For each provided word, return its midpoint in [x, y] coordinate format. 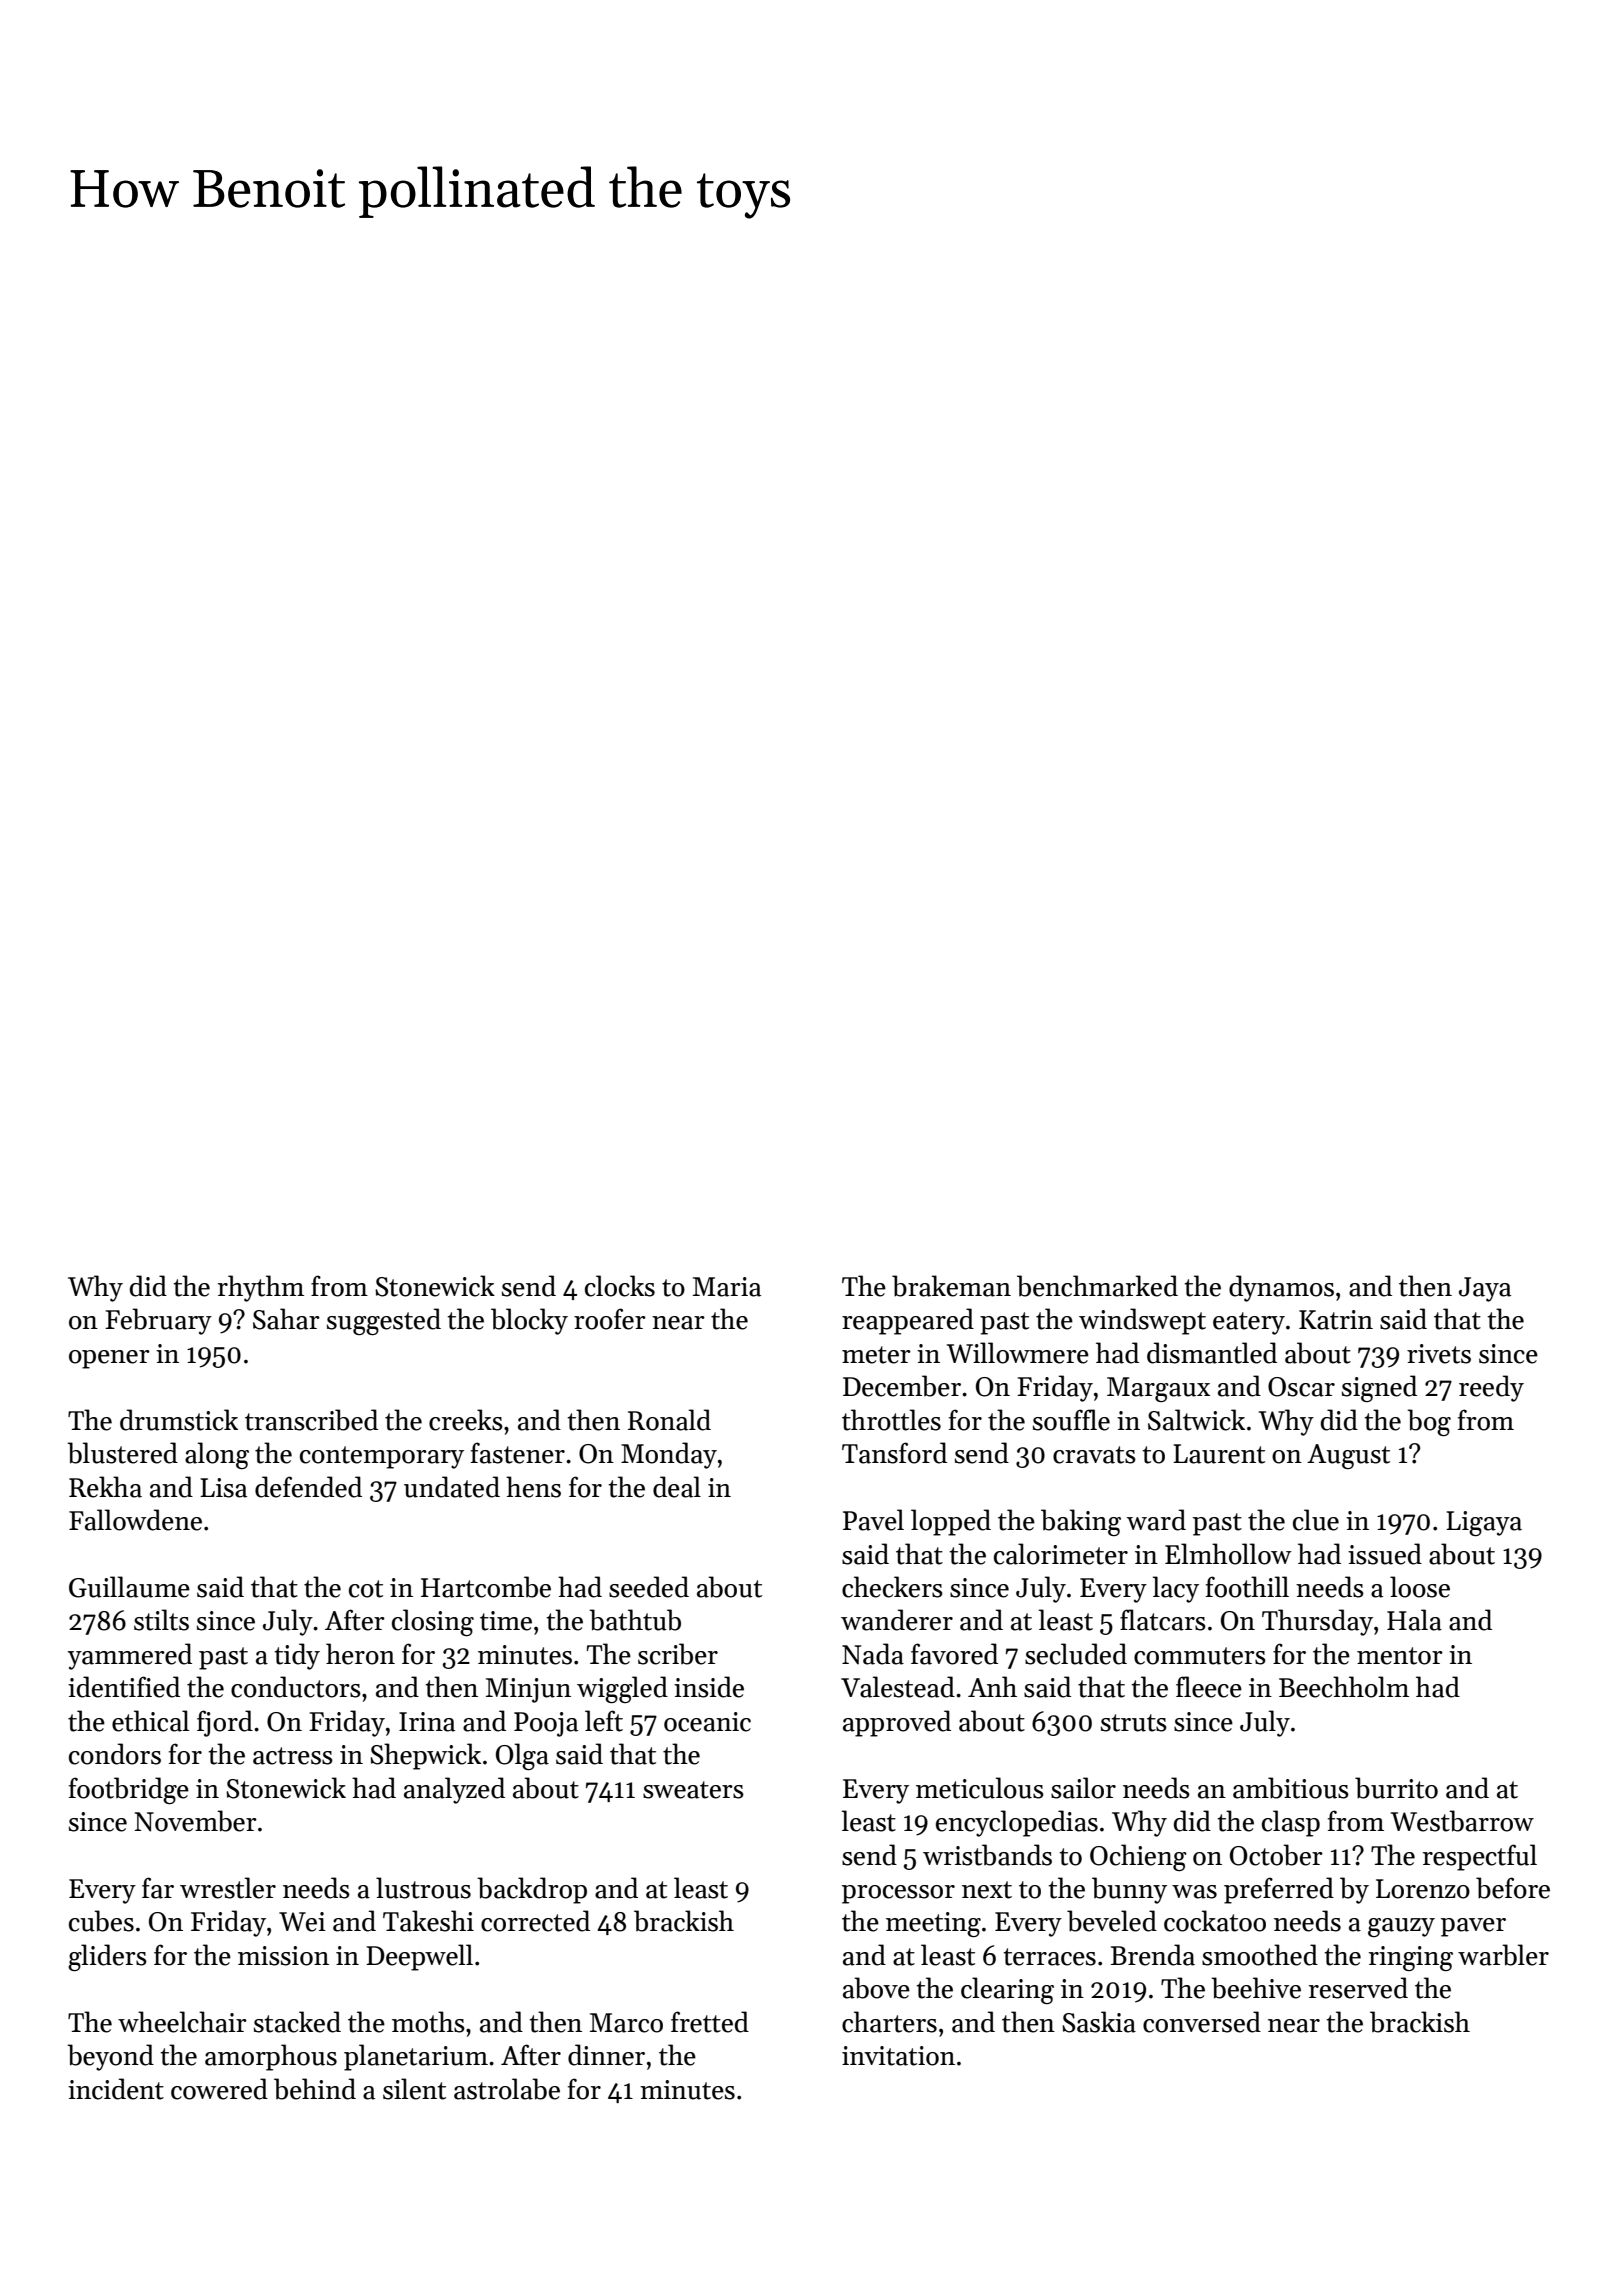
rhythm [261, 1288]
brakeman [951, 1286]
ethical [150, 1721]
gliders [107, 1957]
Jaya [1485, 1289]
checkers [892, 1587]
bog [1429, 1422]
